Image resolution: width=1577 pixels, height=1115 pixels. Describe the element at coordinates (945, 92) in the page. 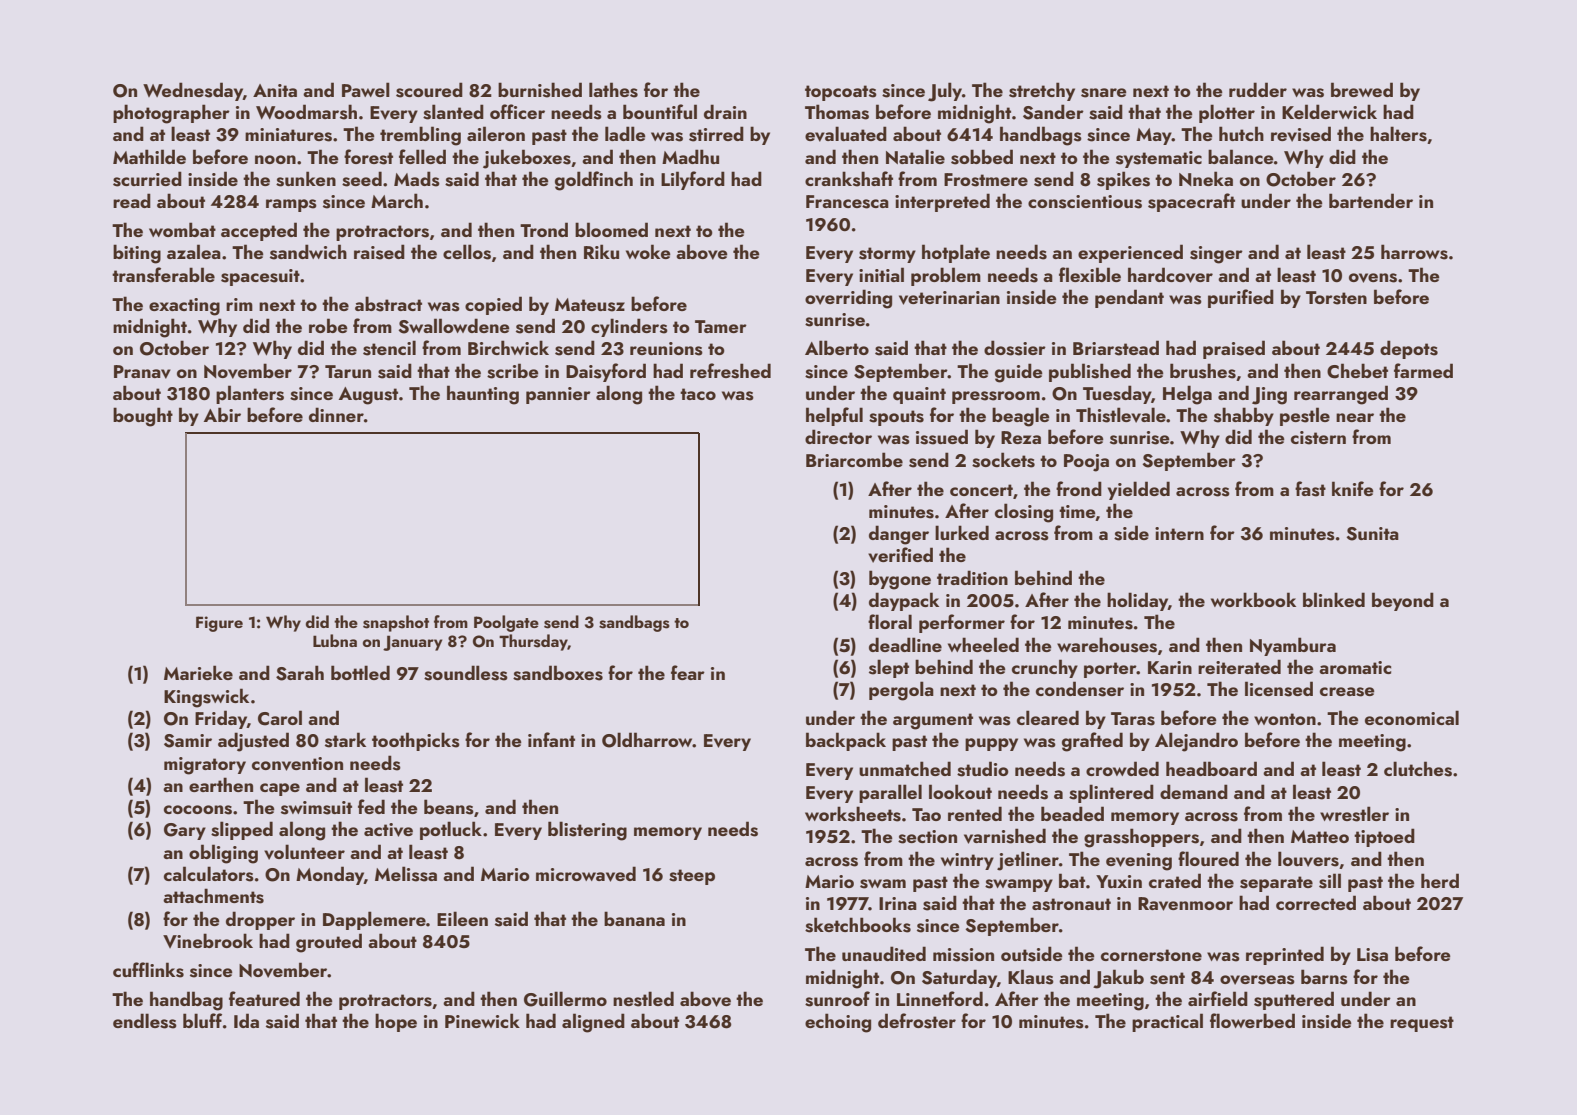

I see `July` at that location.
